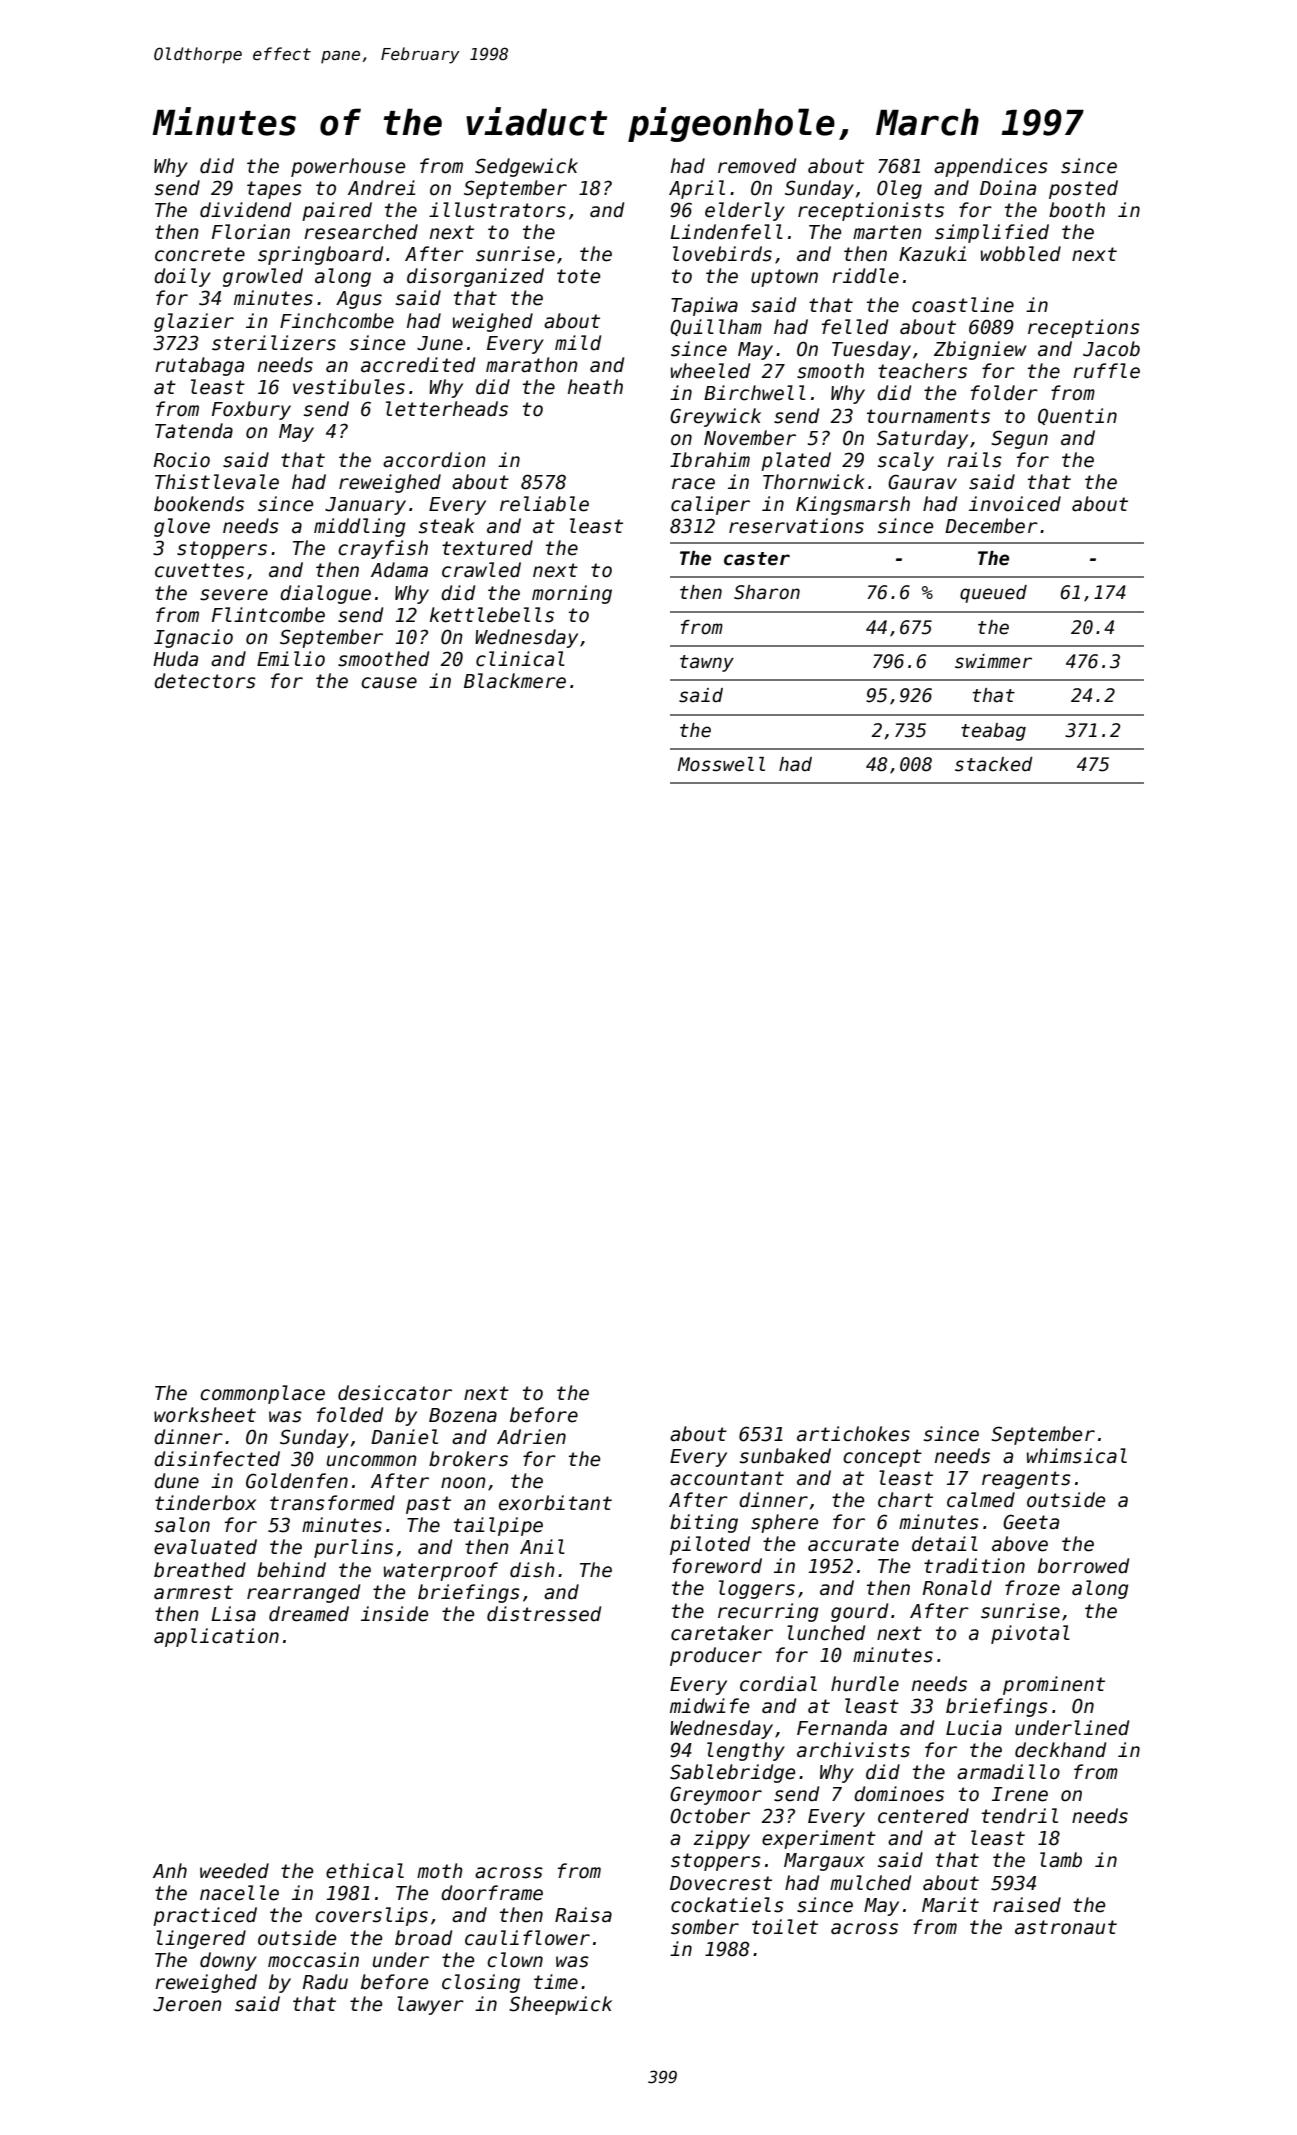  Describe the element at coordinates (526, 167) in the screenshot. I see `Sedgewick` at that location.
